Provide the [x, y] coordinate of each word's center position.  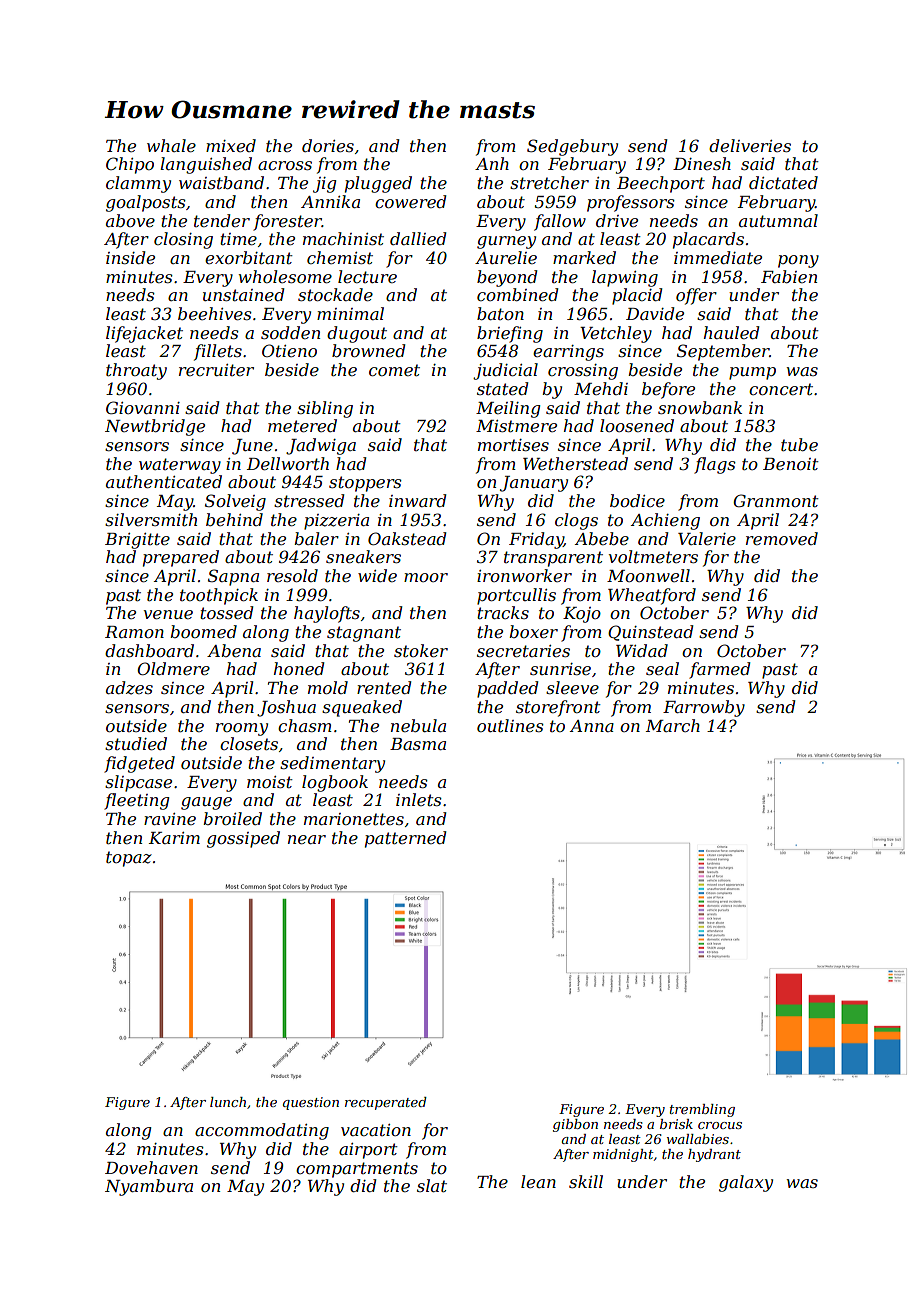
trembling [702, 1110]
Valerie [707, 538]
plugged [378, 184]
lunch [228, 1102]
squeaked [362, 708]
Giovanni [143, 407]
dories [328, 145]
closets [249, 743]
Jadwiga [321, 446]
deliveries [750, 145]
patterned [405, 839]
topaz [129, 859]
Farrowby [704, 708]
